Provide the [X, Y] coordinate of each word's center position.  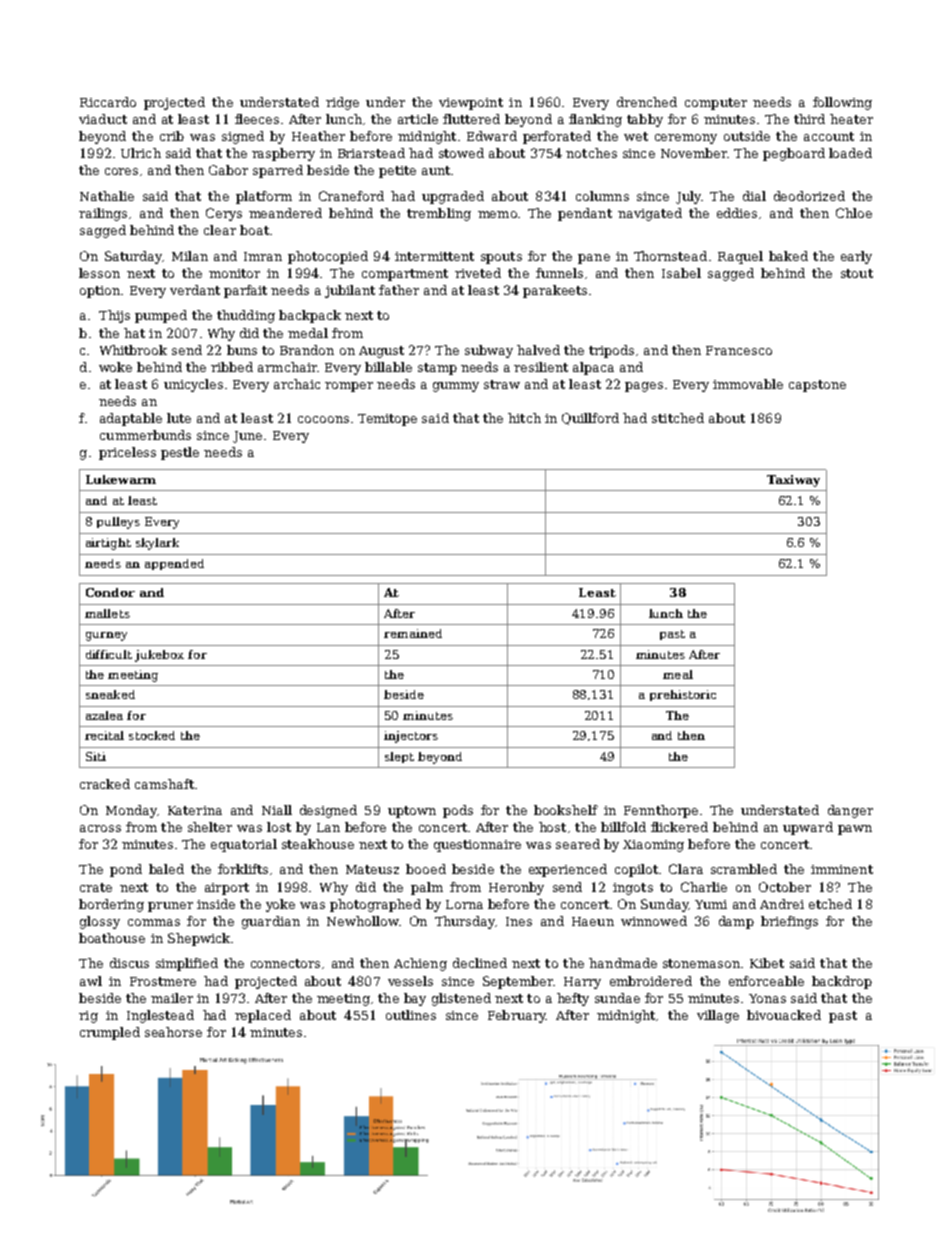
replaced [263, 1016]
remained [413, 633]
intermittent [434, 256]
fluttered [471, 119]
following [842, 103]
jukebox [159, 656]
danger [850, 811]
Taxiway [793, 481]
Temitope [387, 420]
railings [103, 214]
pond [126, 870]
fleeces [257, 119]
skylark [157, 544]
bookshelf [566, 810]
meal [678, 674]
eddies [737, 213]
